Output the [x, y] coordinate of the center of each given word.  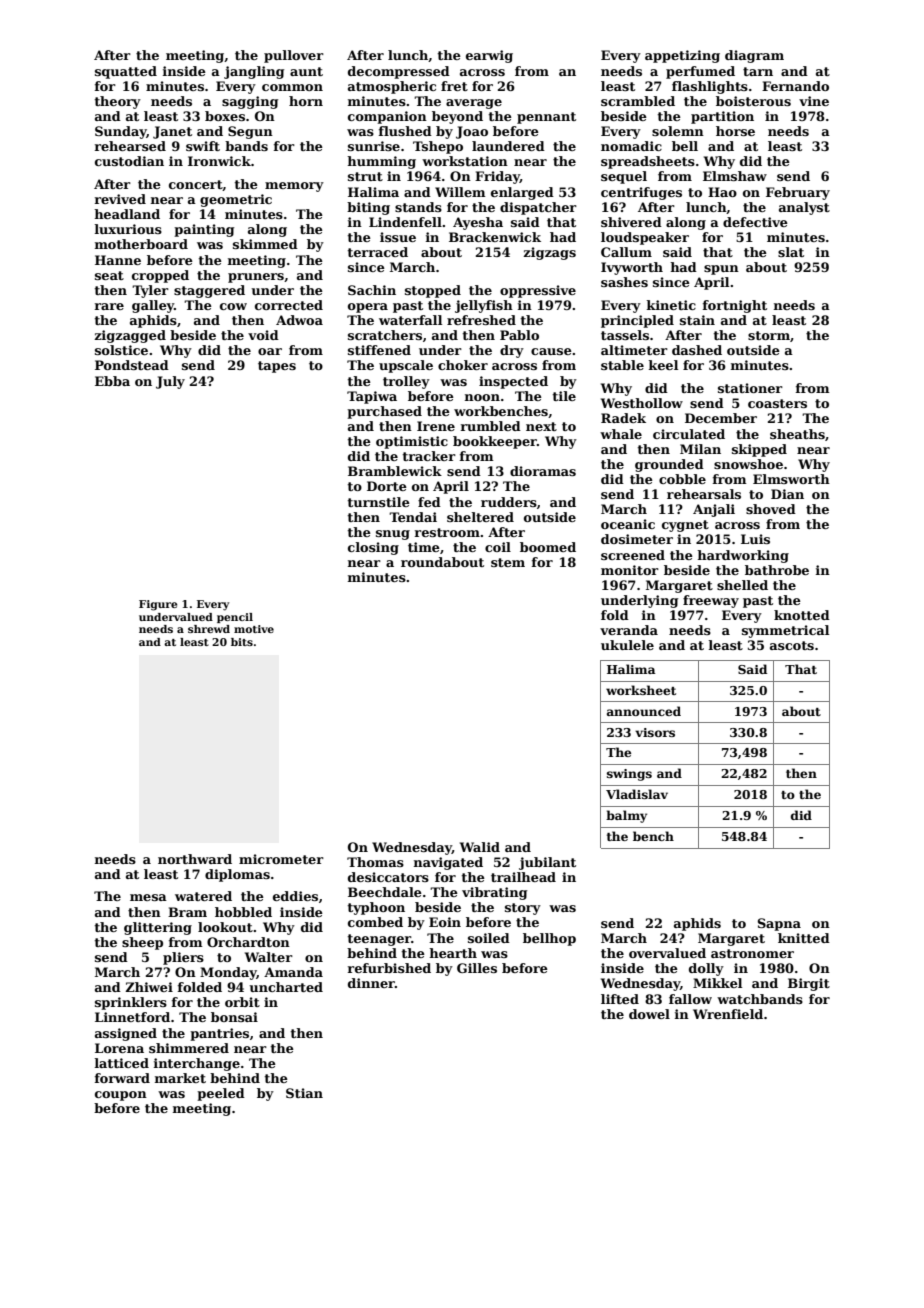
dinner [371, 983]
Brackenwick [495, 237]
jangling [254, 72]
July [170, 382]
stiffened [379, 350]
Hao [722, 192]
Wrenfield [728, 1014]
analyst [804, 208]
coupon [121, 1096]
